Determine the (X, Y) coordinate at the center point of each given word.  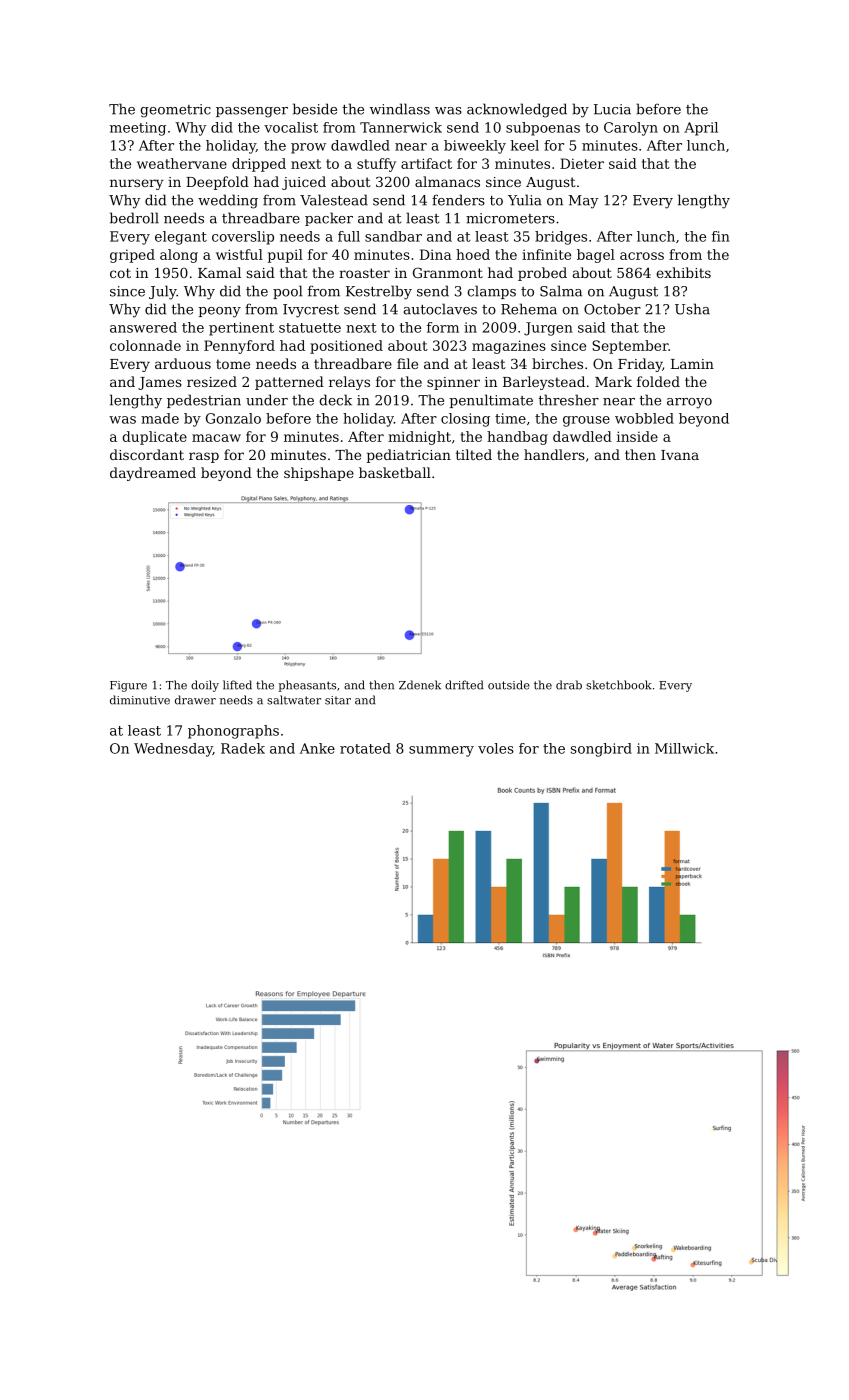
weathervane (182, 163)
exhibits (683, 272)
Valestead (334, 200)
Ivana (680, 455)
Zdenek (420, 685)
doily (205, 686)
